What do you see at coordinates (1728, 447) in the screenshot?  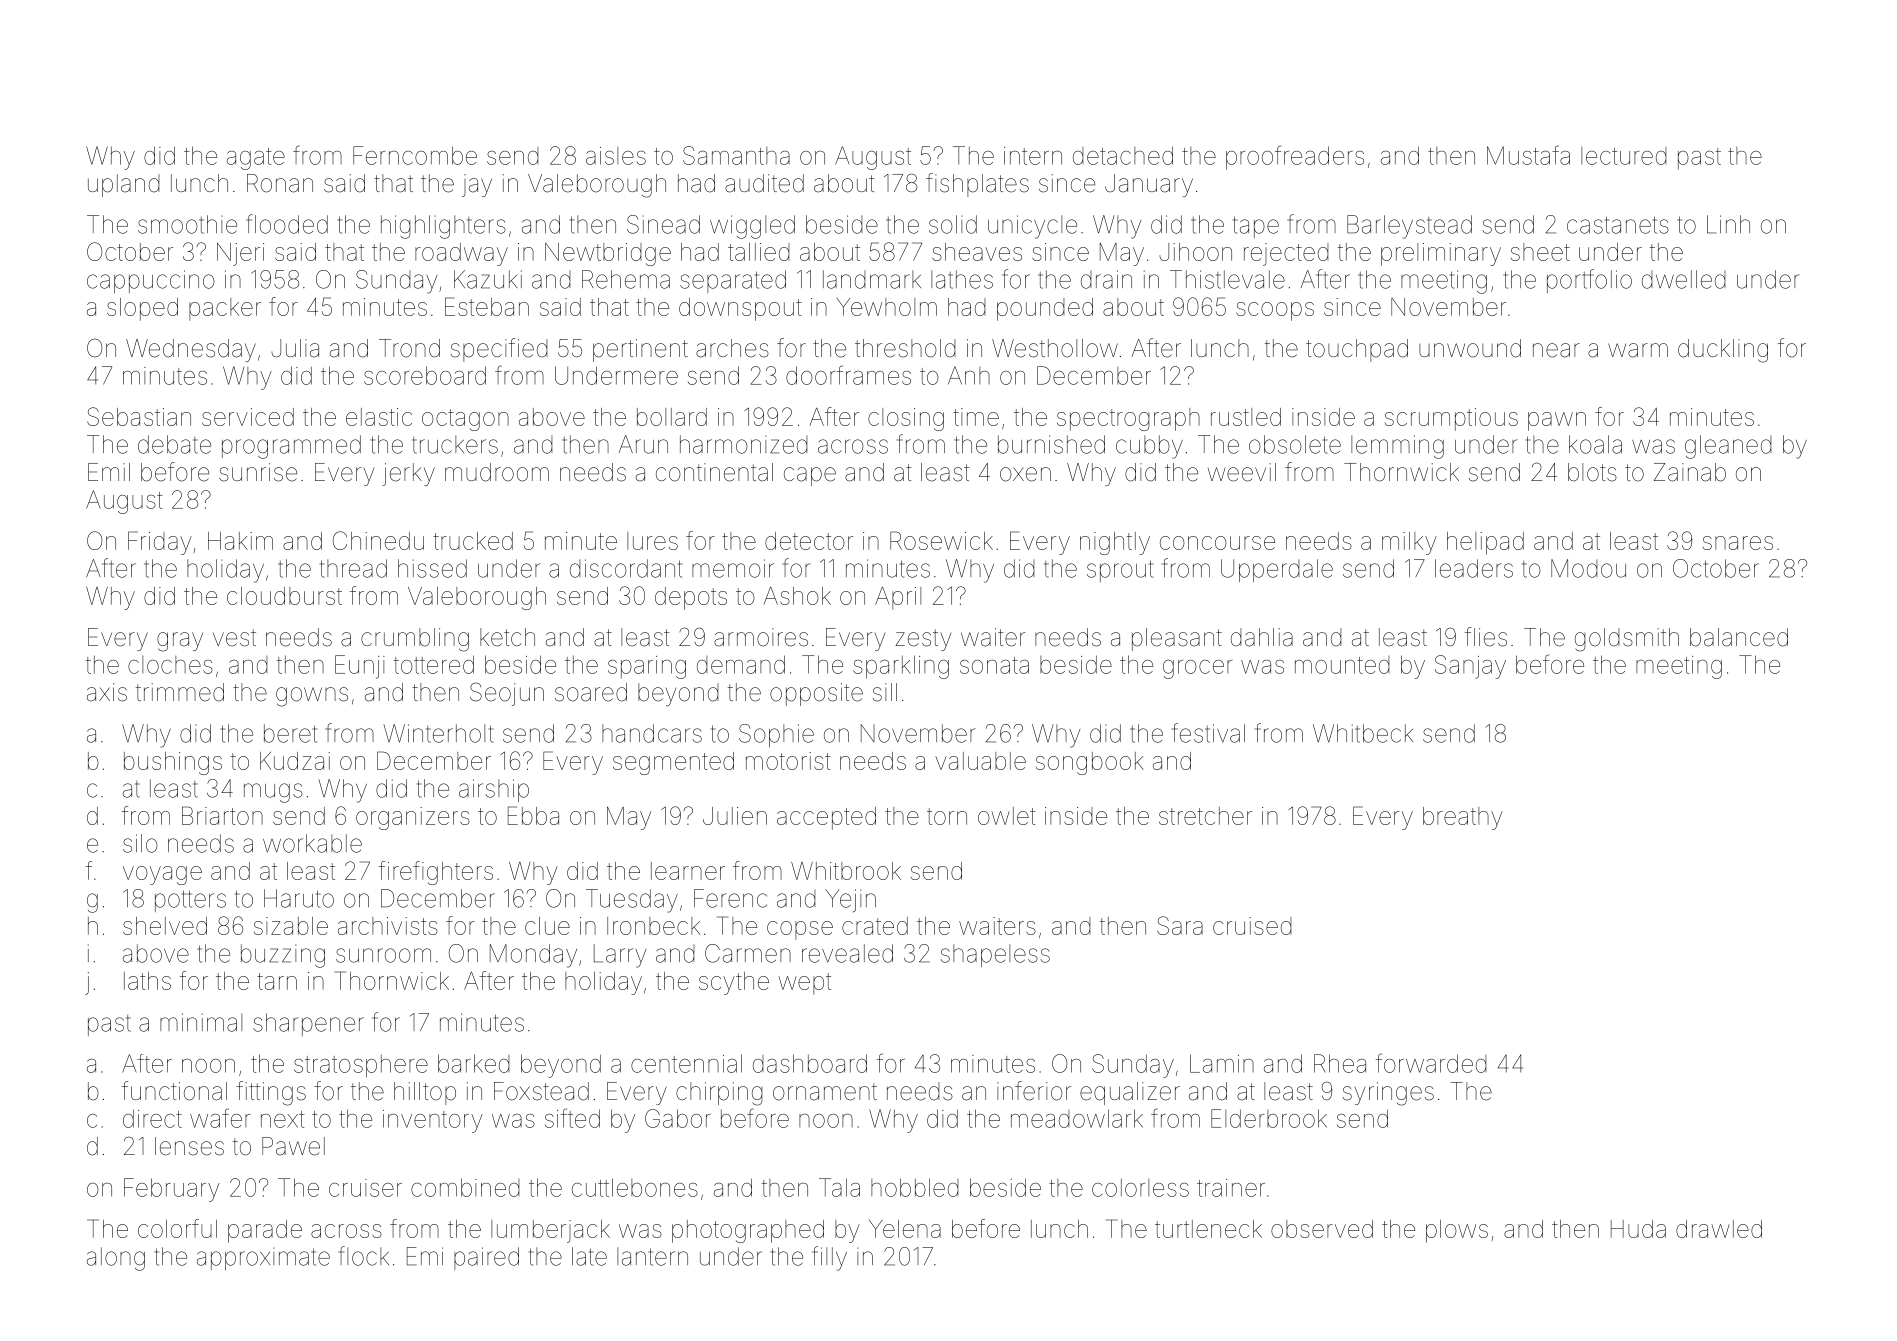 I see `gleaned` at bounding box center [1728, 447].
